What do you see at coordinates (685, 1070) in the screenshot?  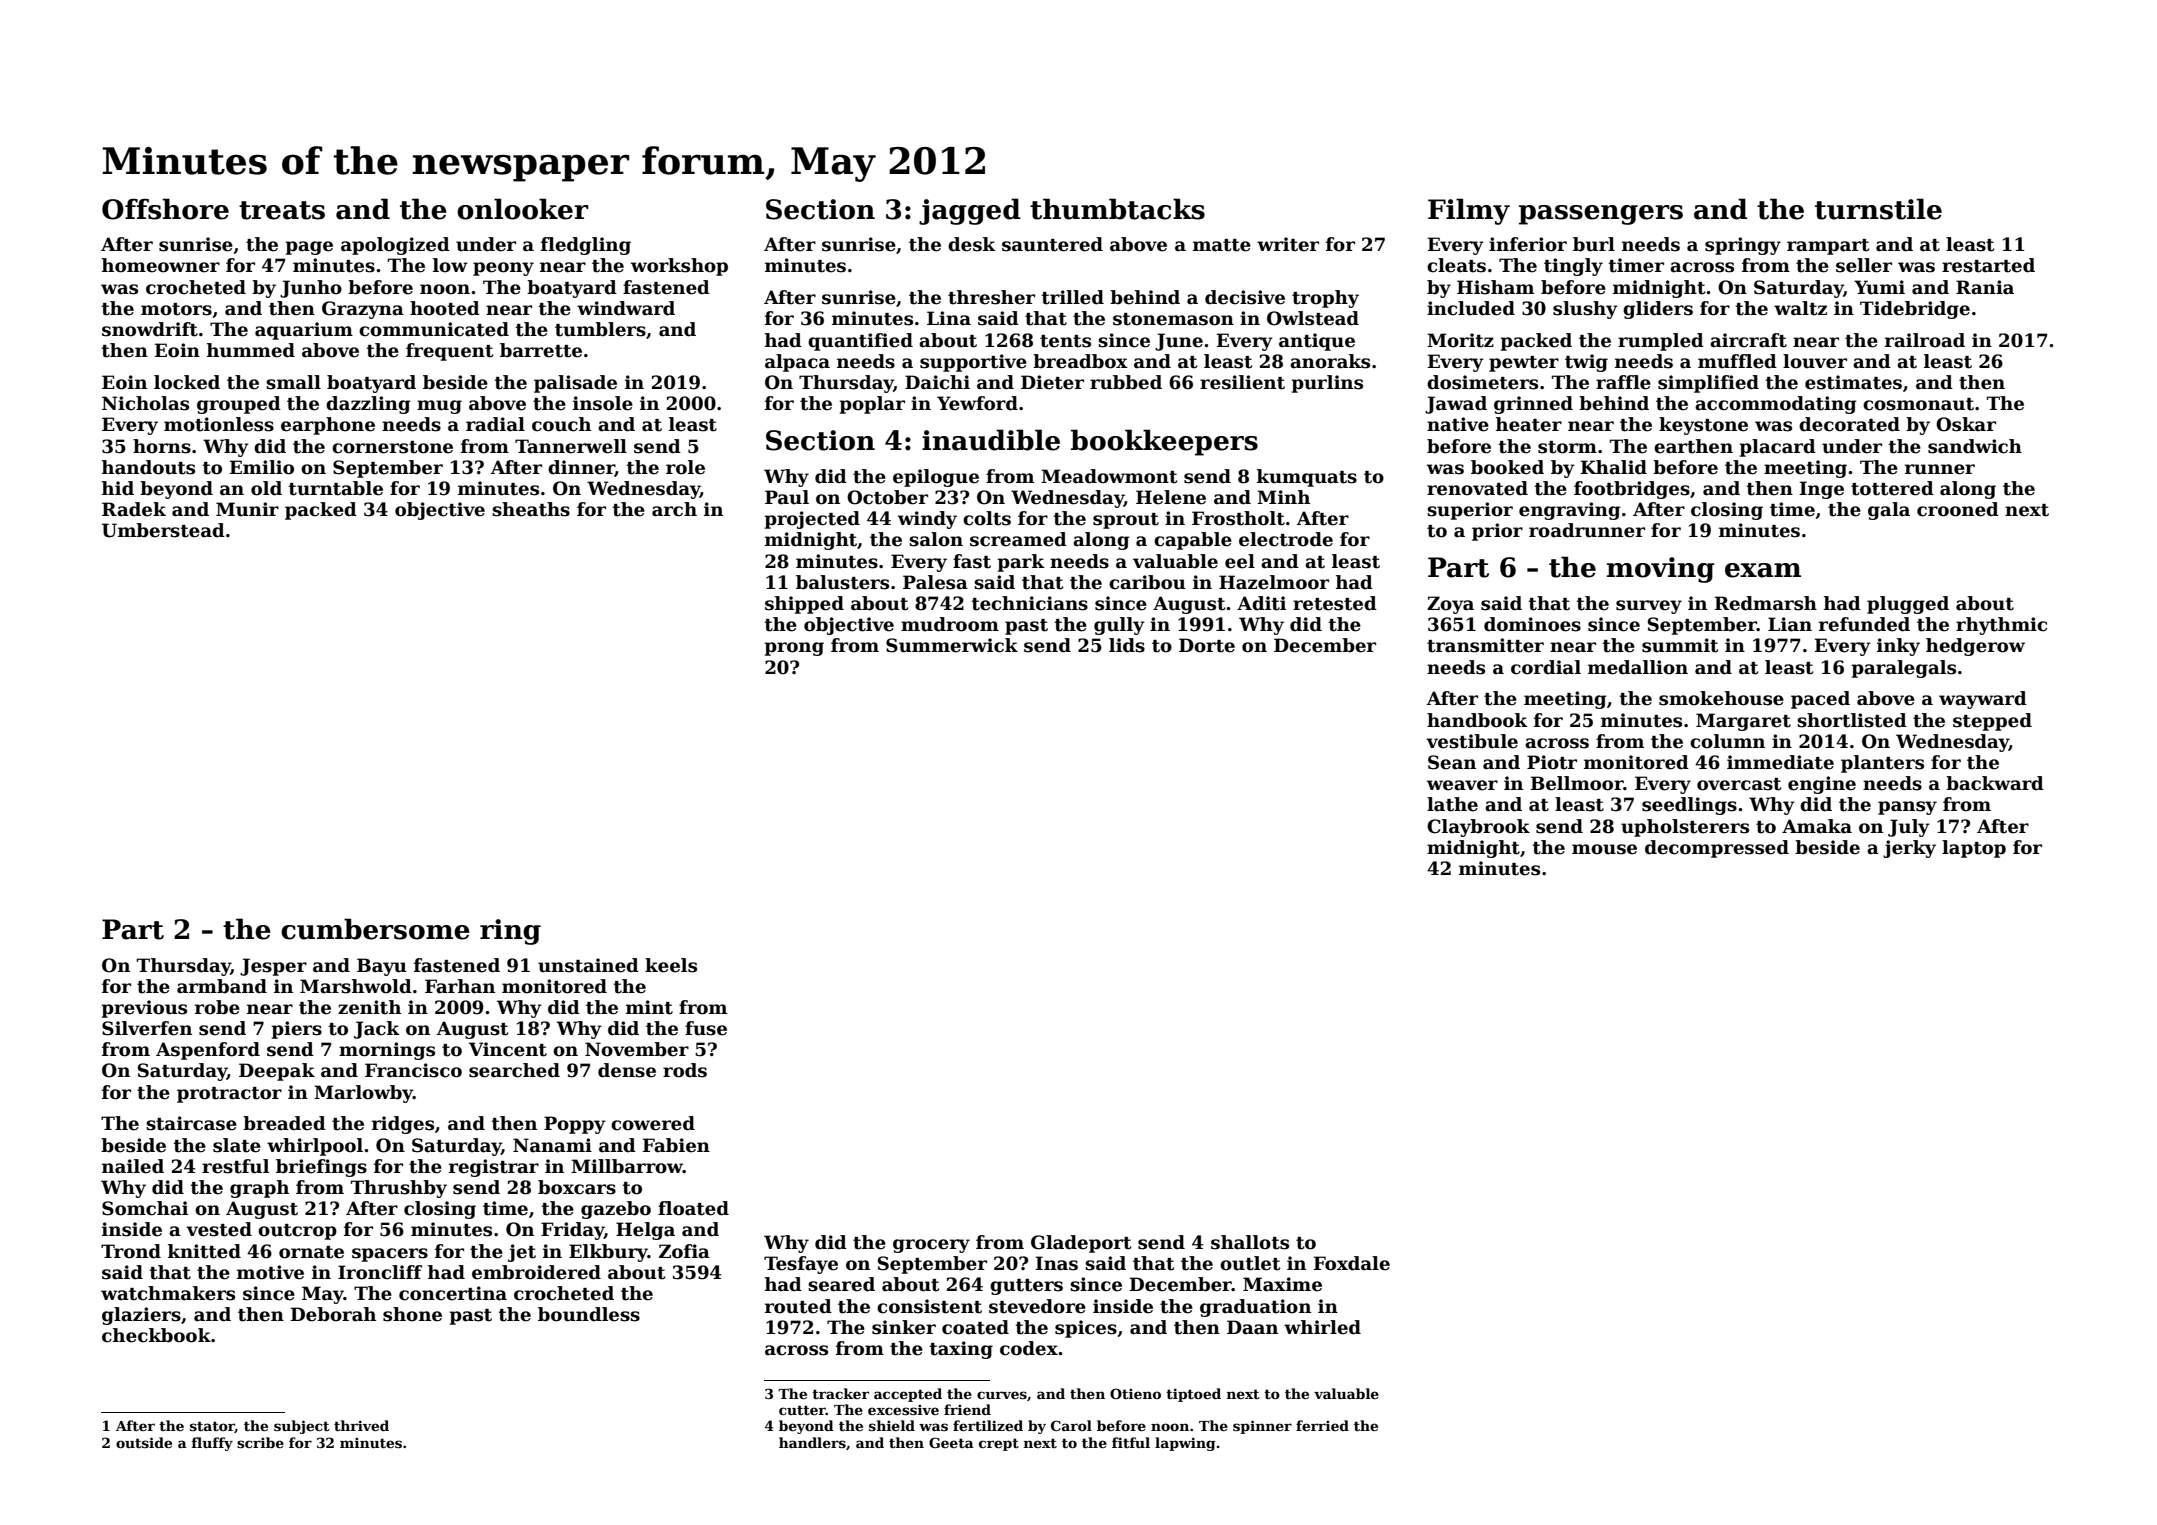 I see `rods` at bounding box center [685, 1070].
